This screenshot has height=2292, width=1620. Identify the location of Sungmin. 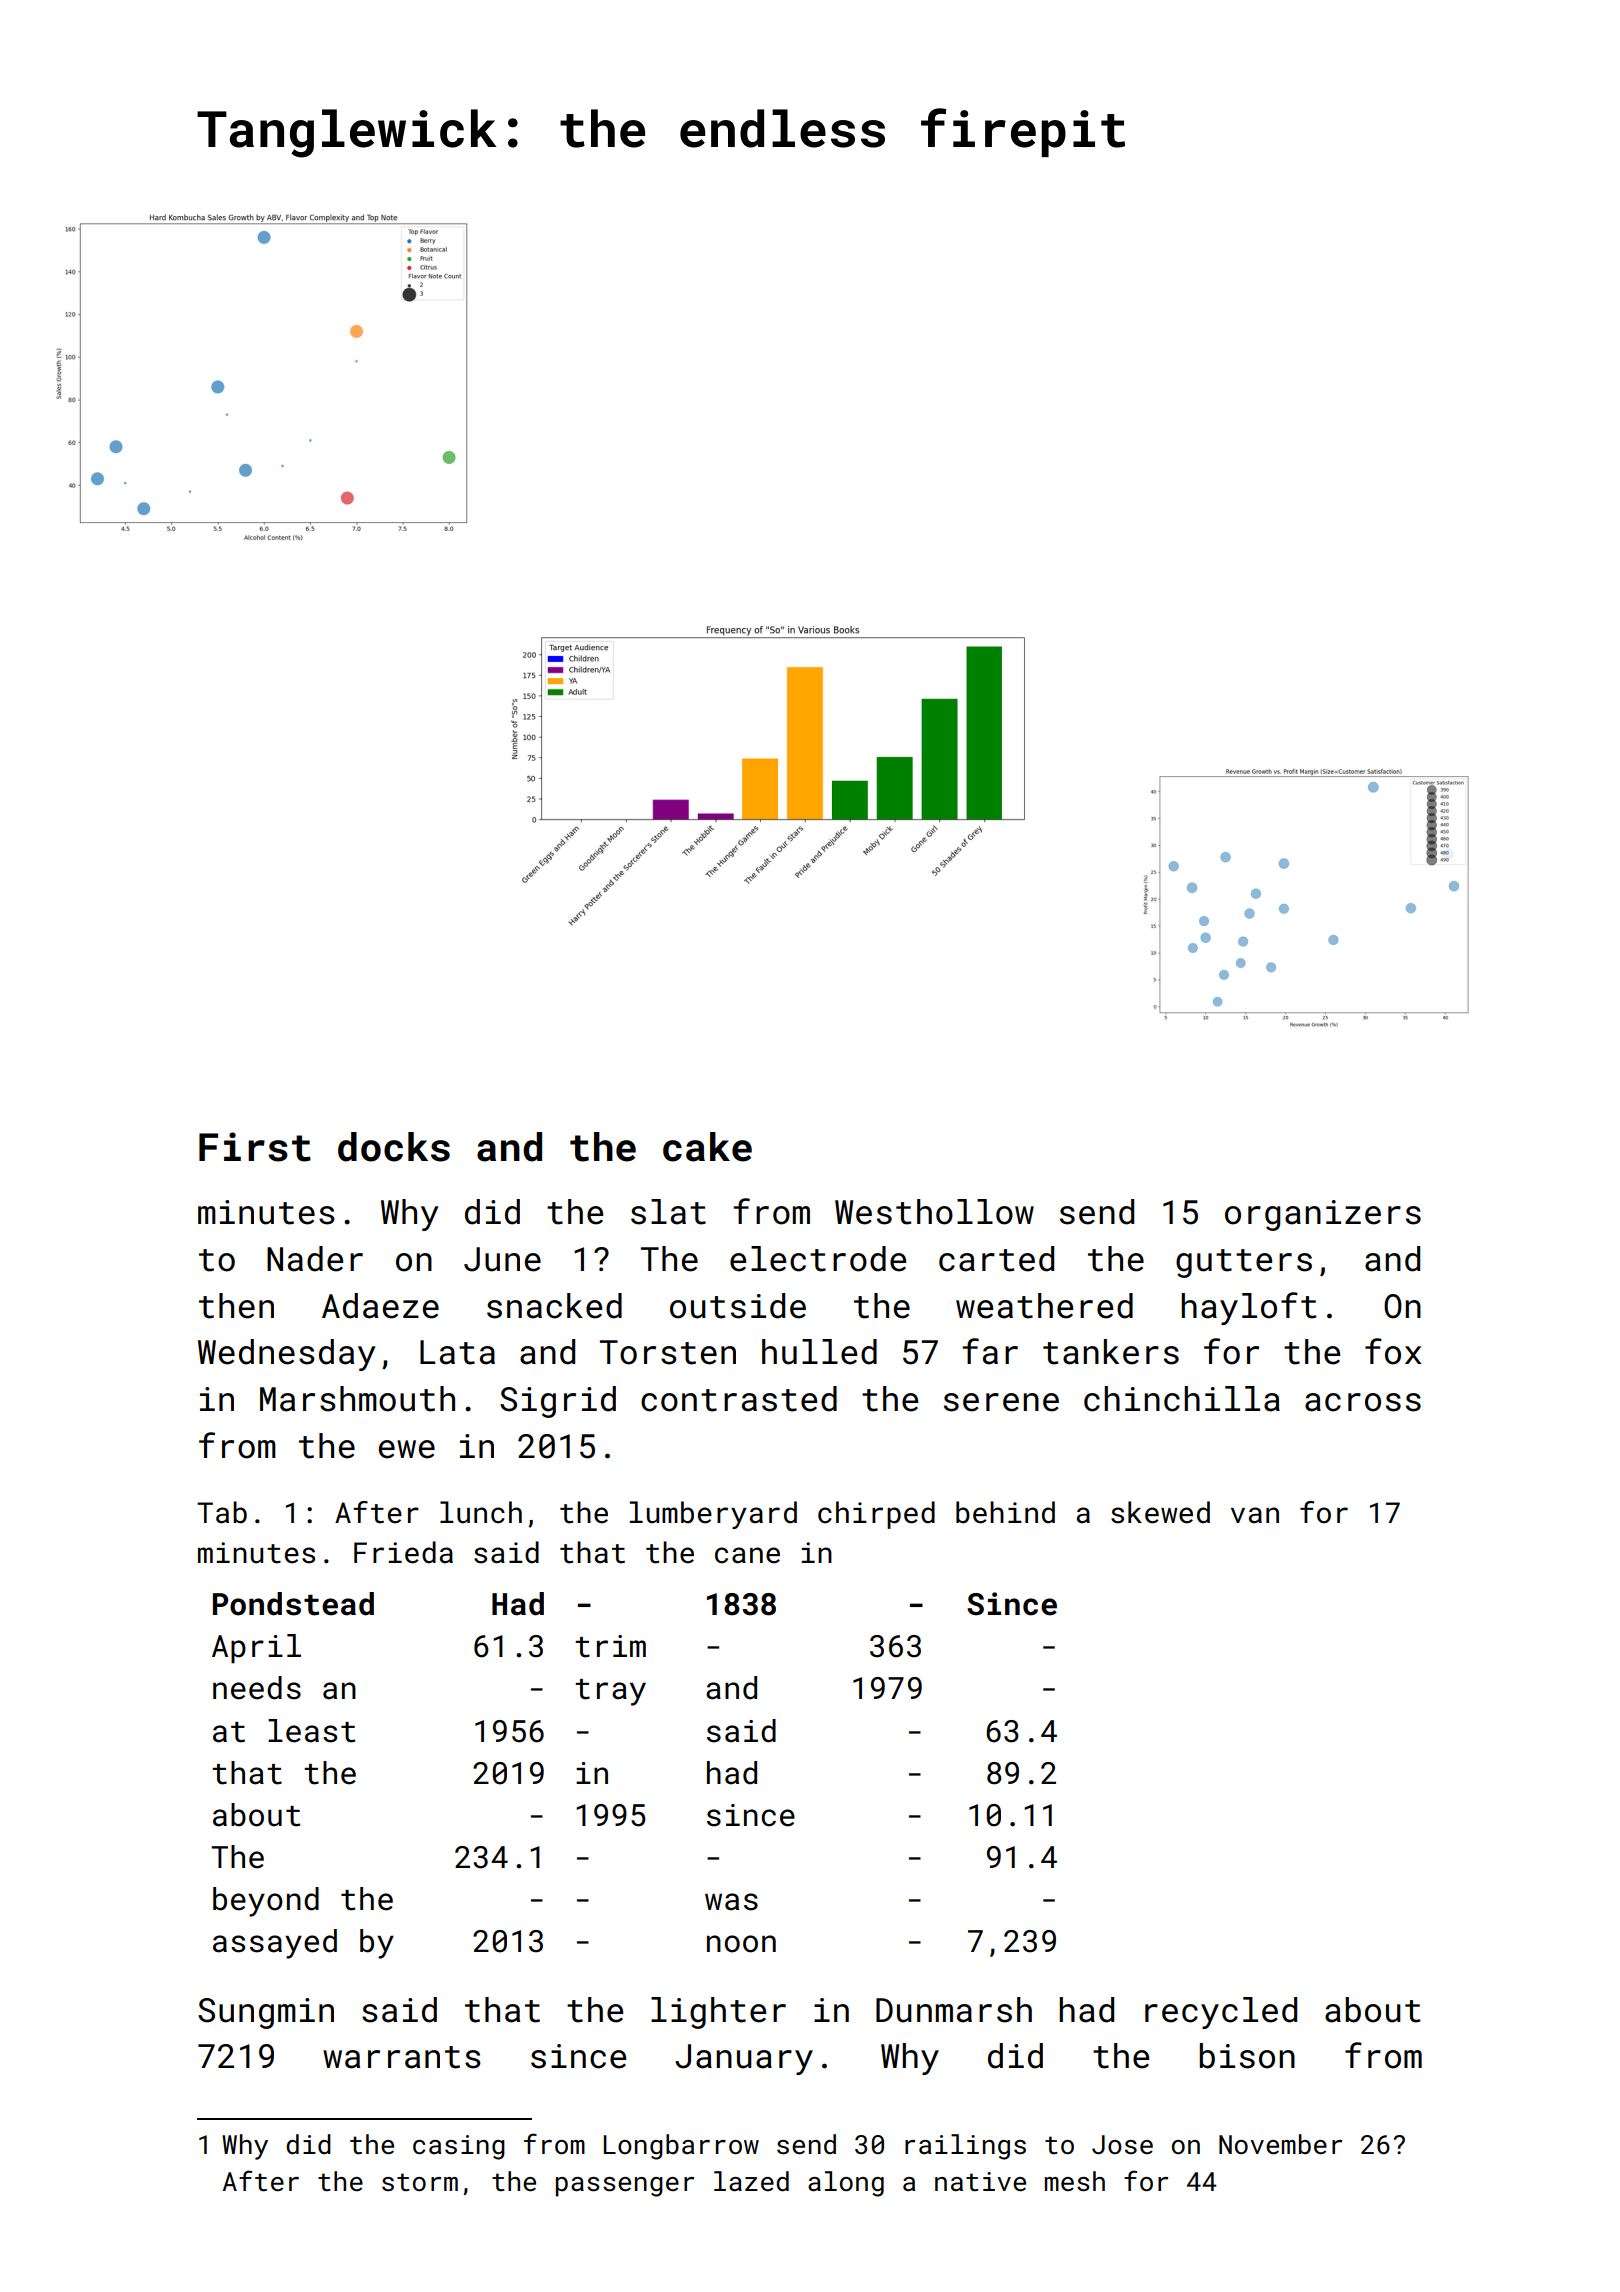
(266, 2013).
